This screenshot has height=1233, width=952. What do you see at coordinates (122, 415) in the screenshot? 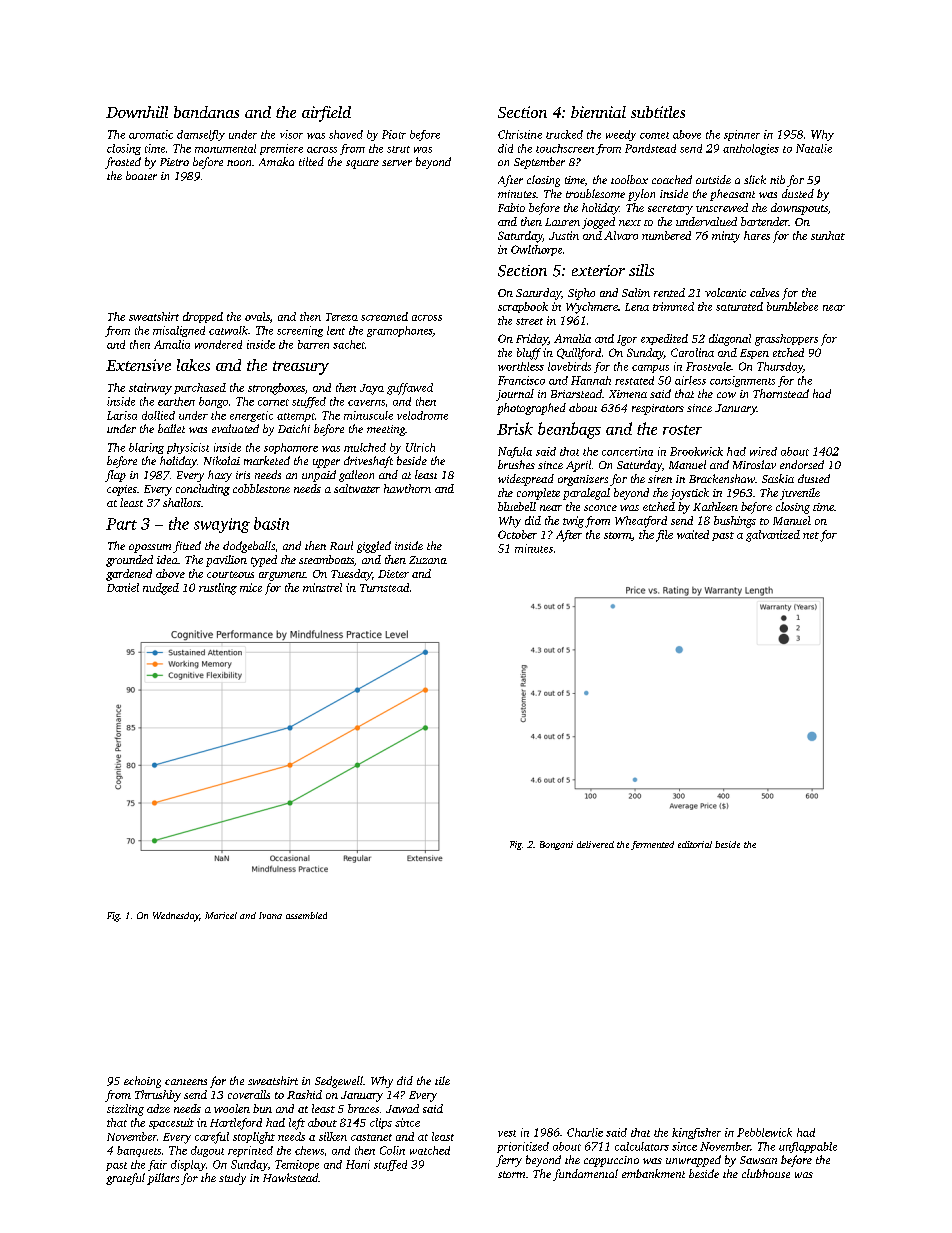
I see `Larisa` at bounding box center [122, 415].
